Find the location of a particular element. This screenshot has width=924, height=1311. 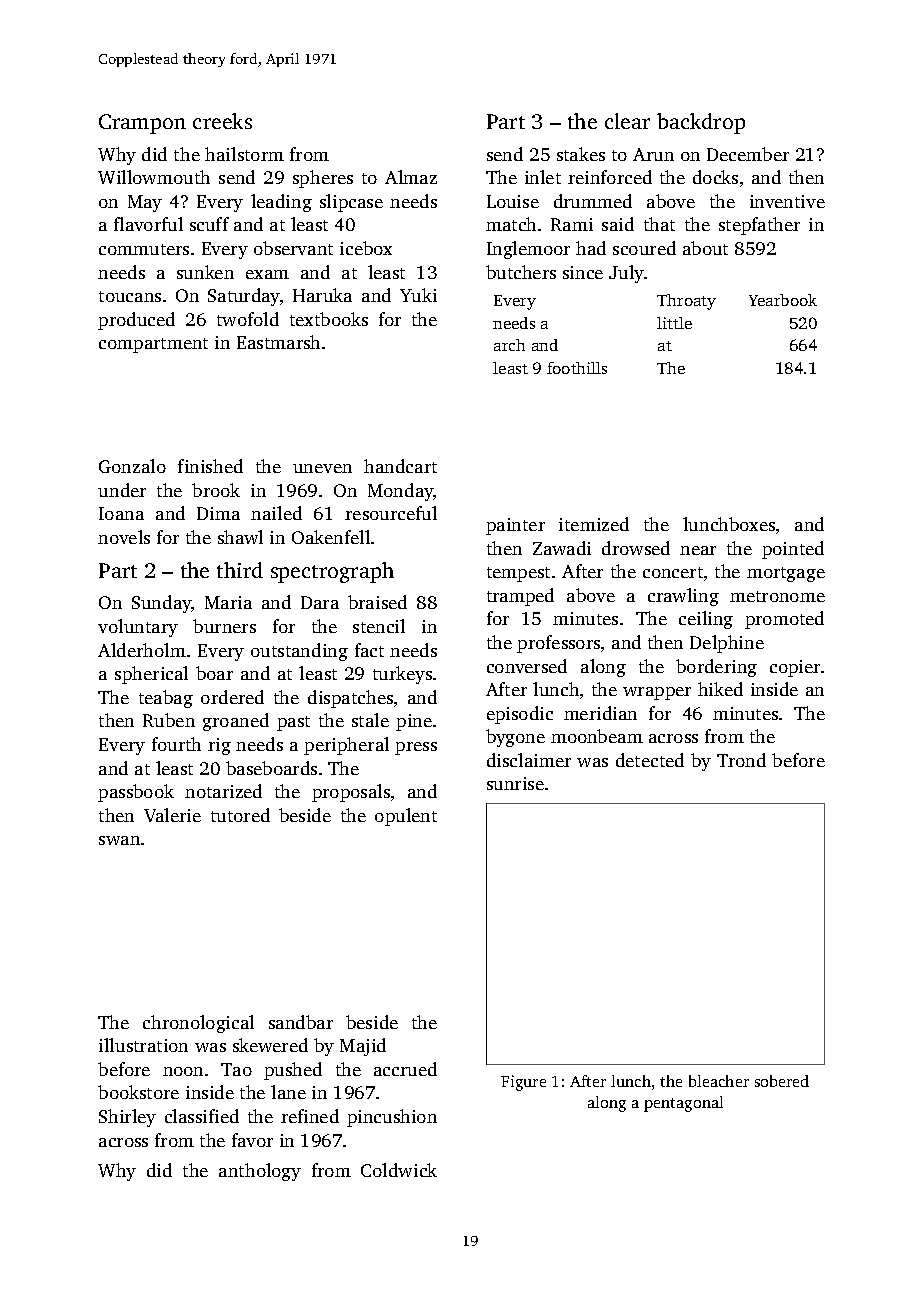

resourceful is located at coordinates (391, 513).
